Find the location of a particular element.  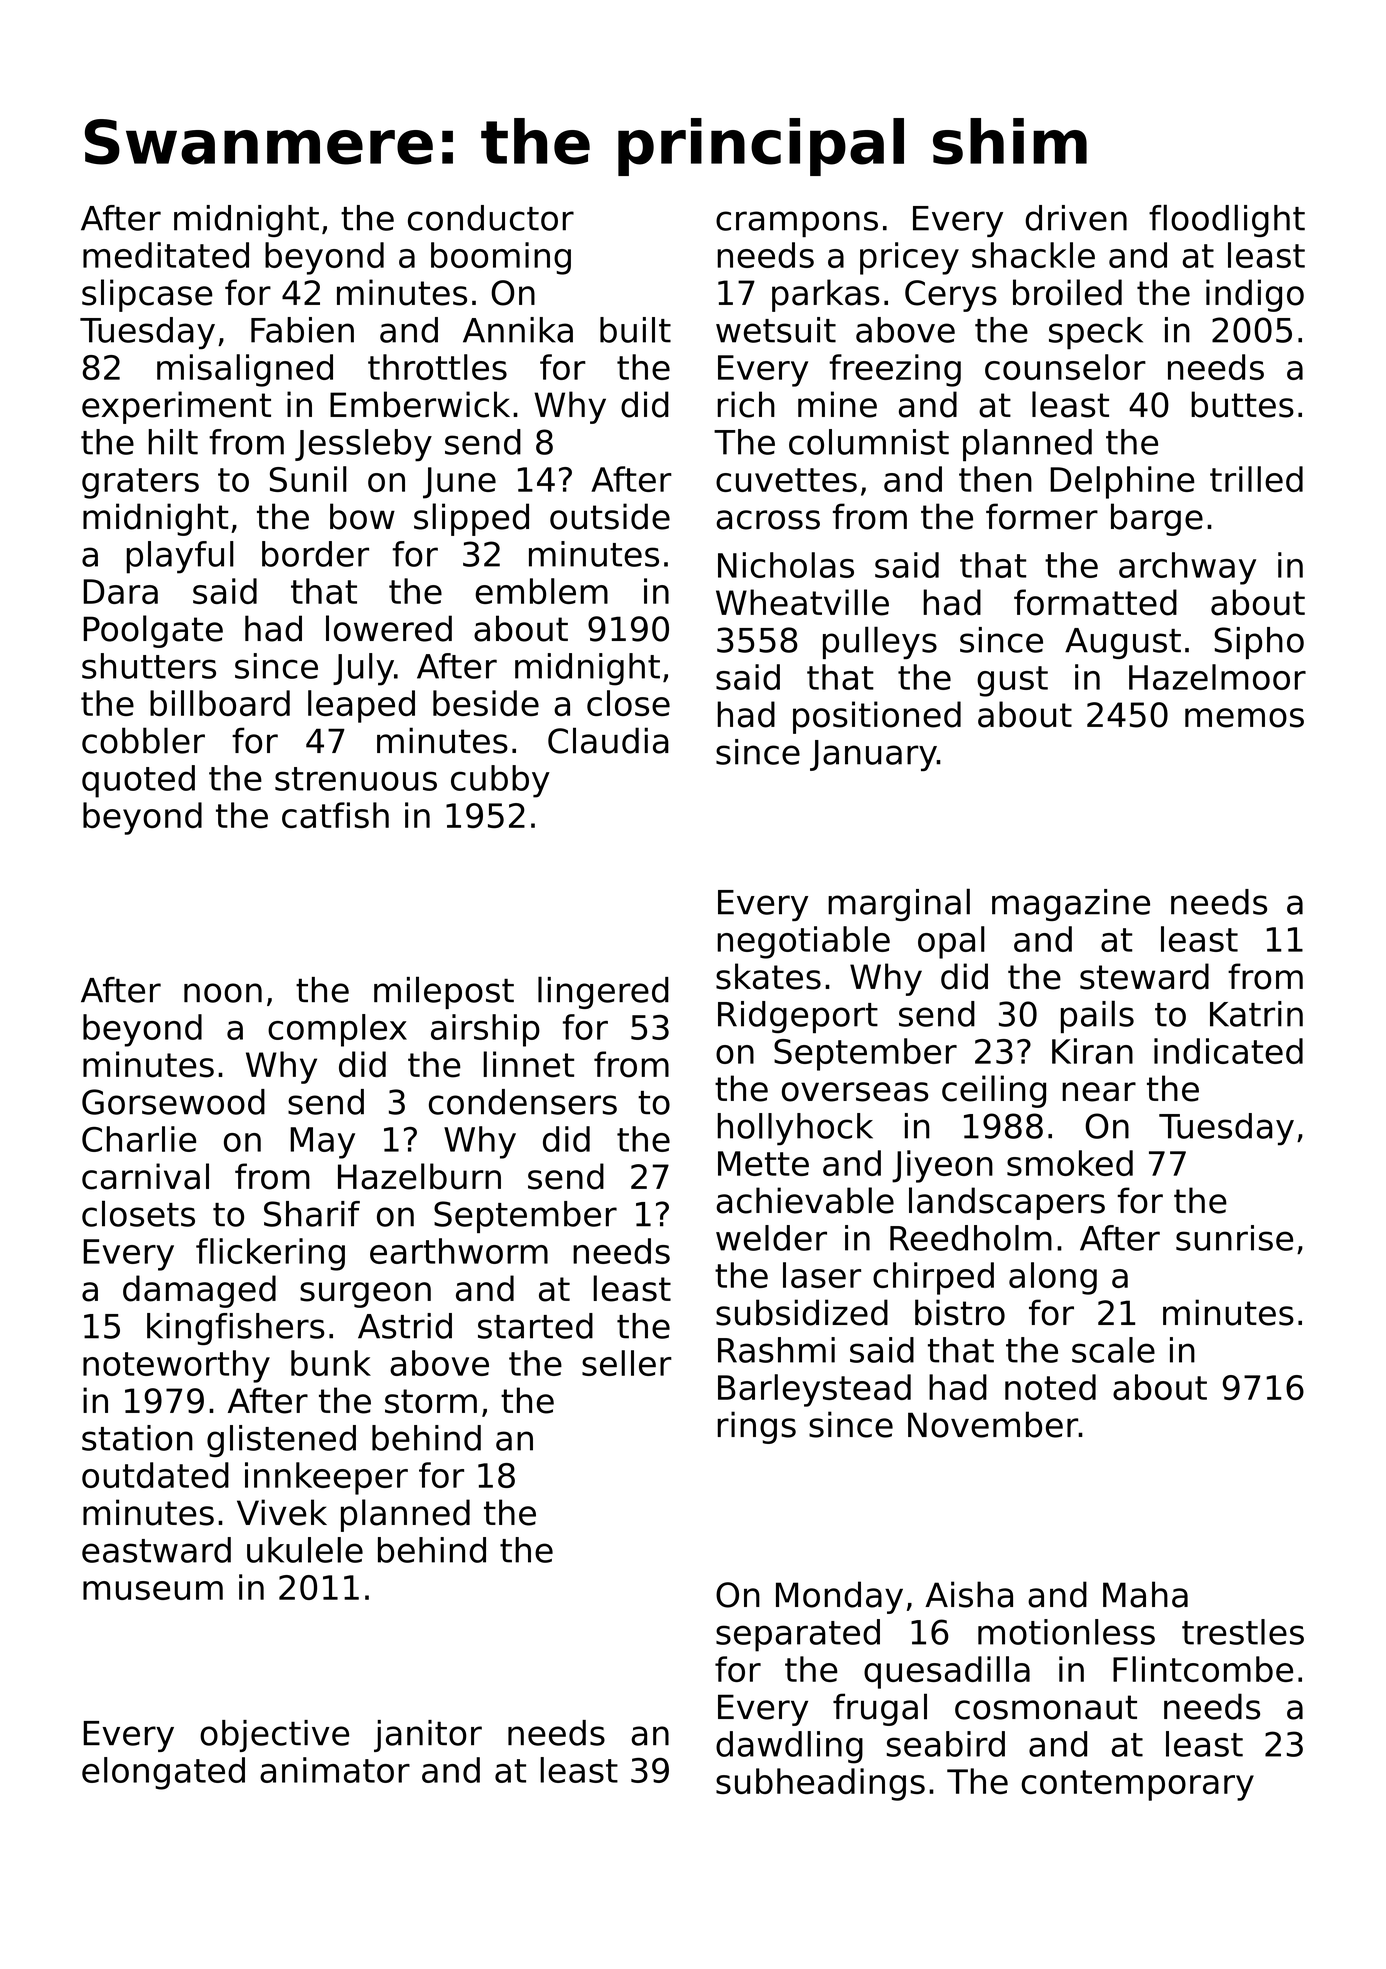

quoted is located at coordinates (138, 781).
